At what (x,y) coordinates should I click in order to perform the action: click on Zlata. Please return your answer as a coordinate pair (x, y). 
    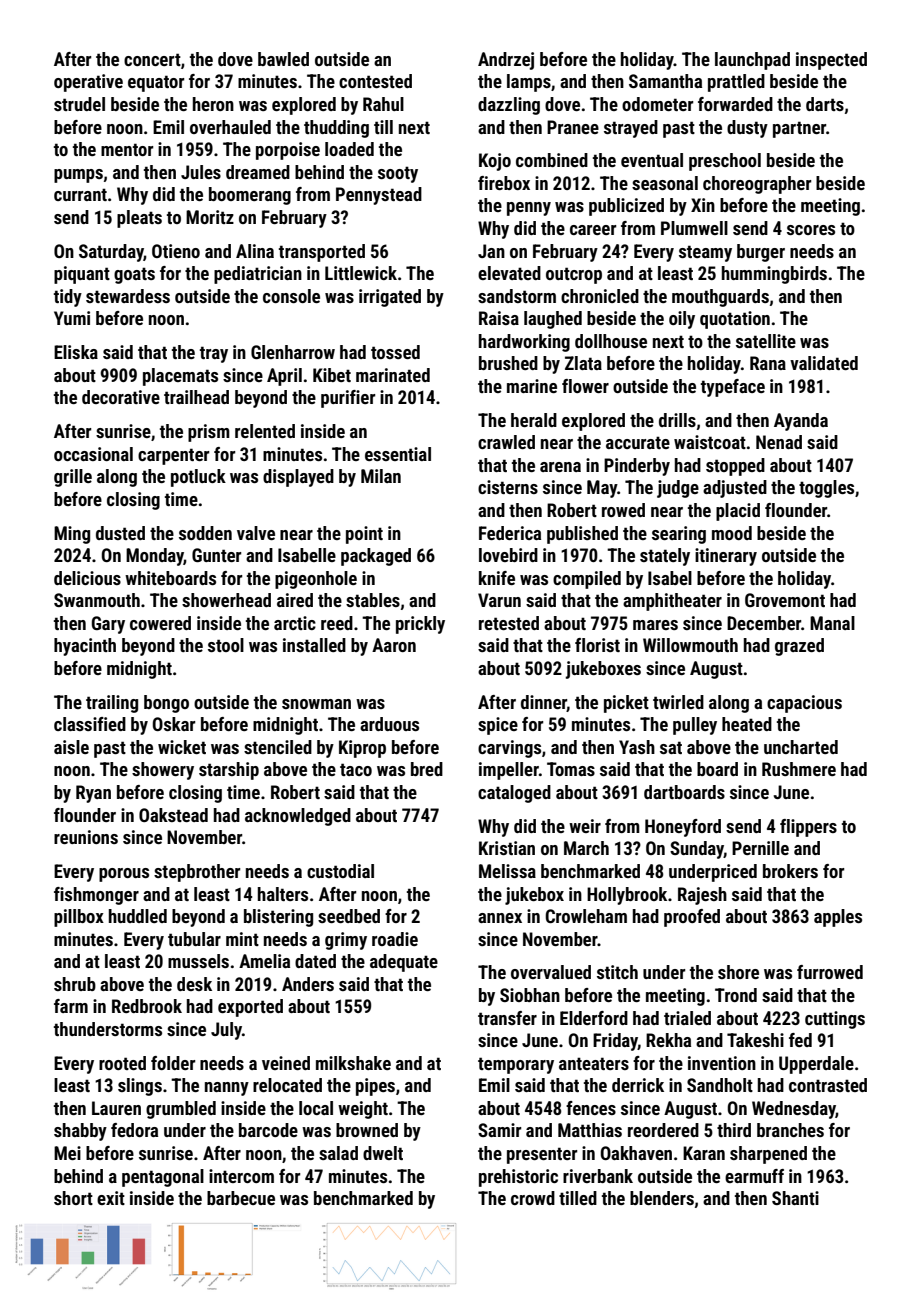
    Looking at the image, I should click on (583, 363).
